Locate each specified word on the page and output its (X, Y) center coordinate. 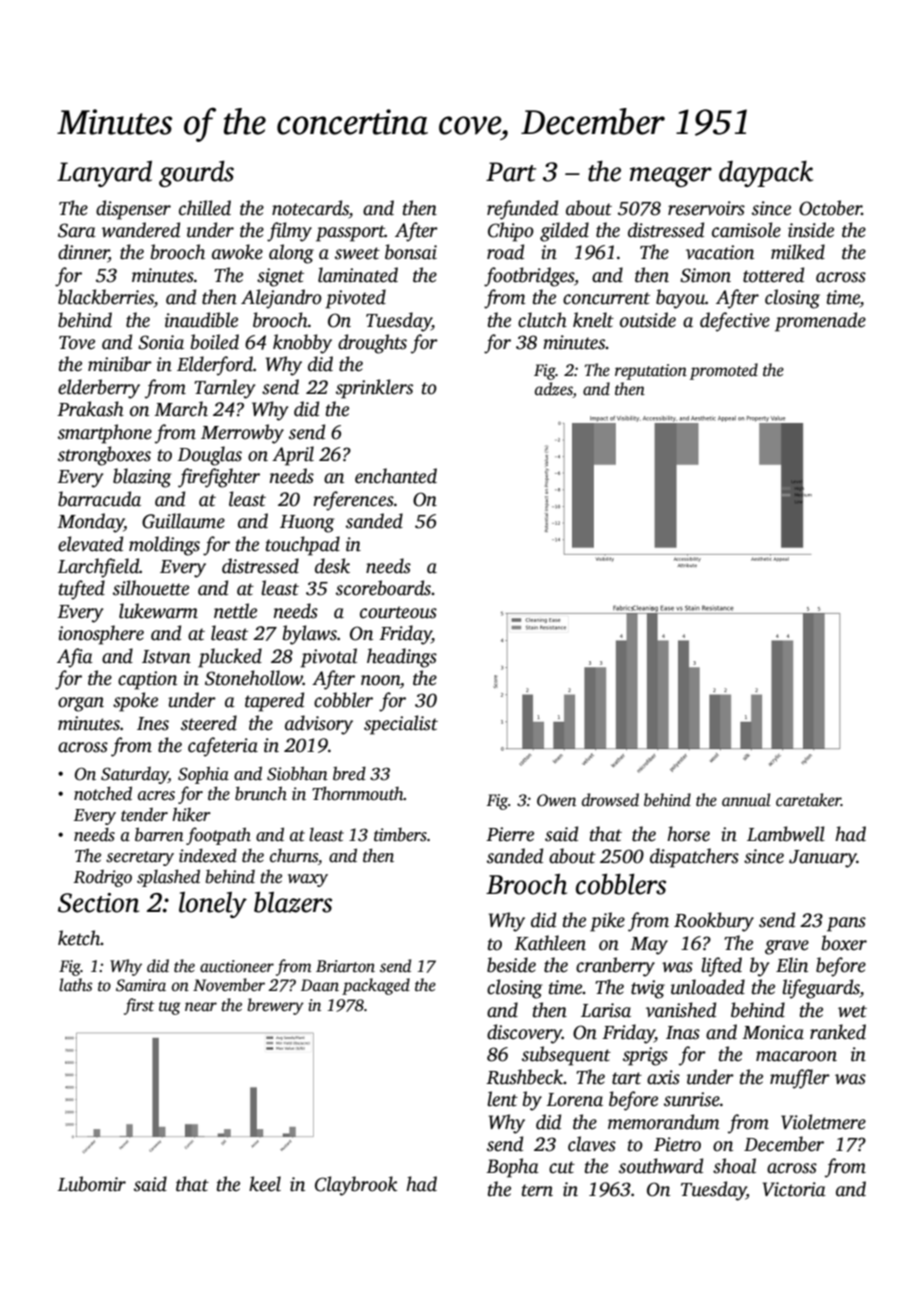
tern (537, 1190)
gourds (196, 174)
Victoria (794, 1189)
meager (671, 177)
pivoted (355, 299)
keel (265, 1184)
